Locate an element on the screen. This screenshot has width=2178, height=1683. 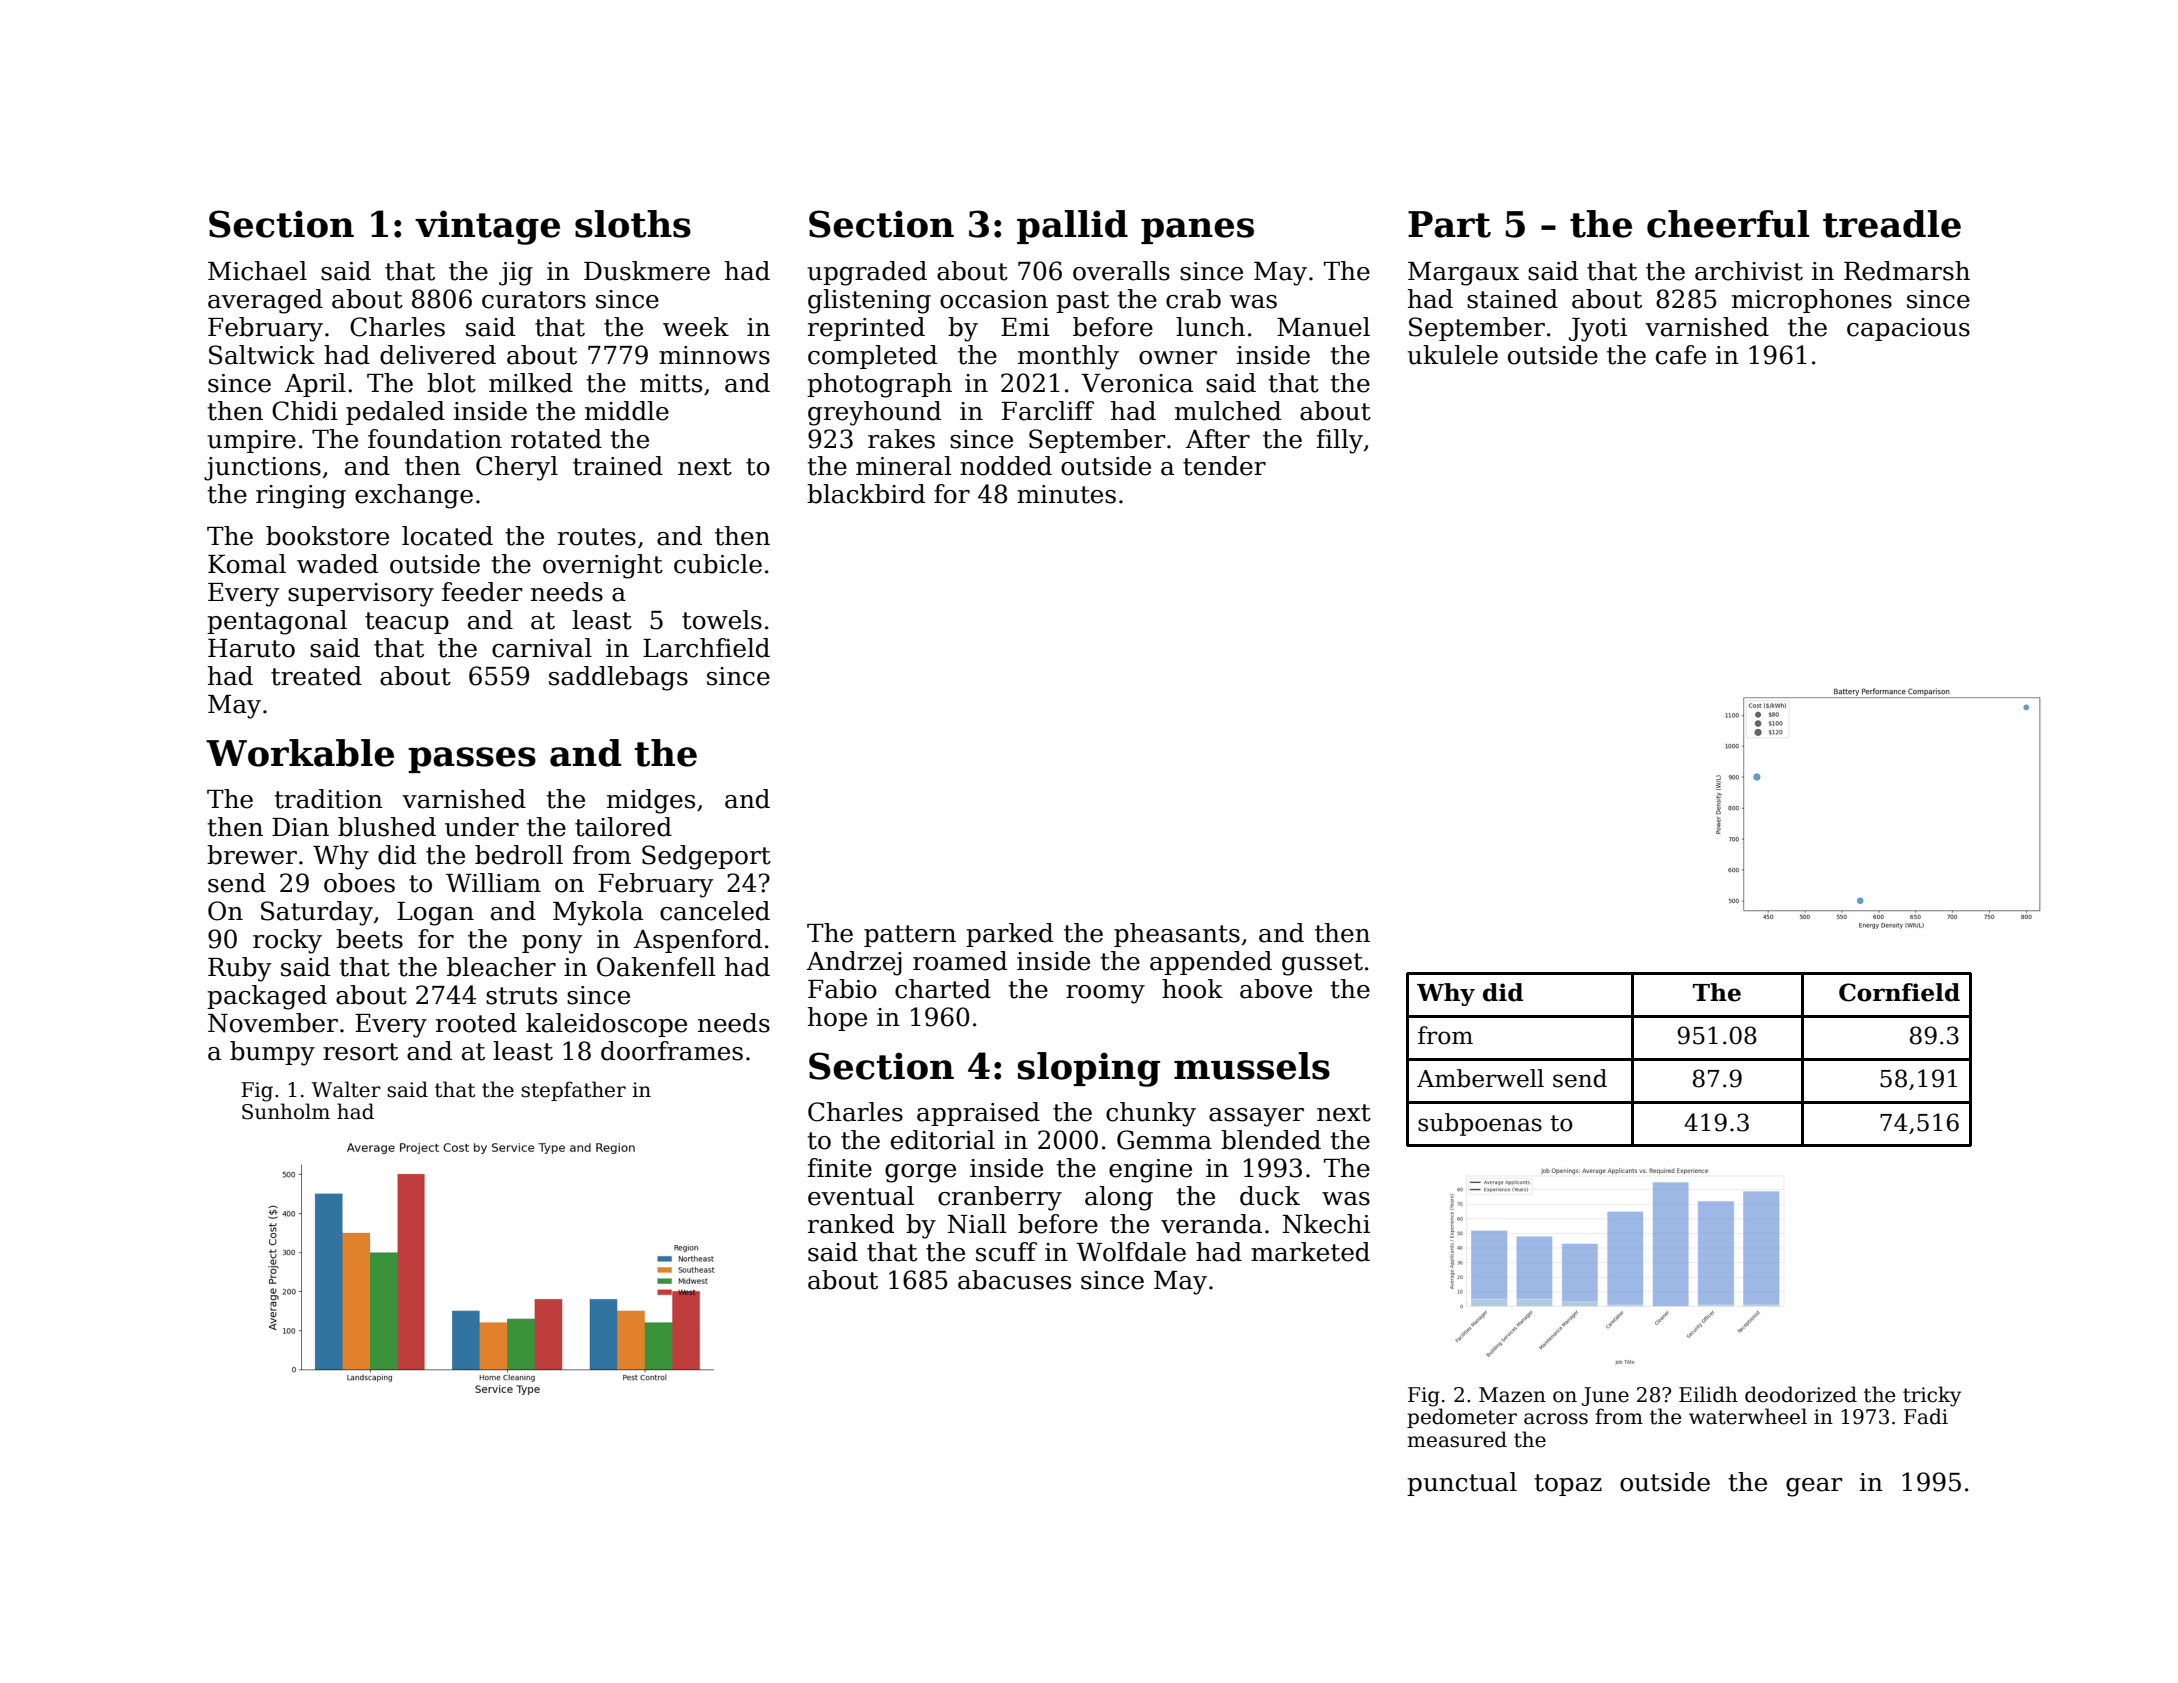
minutes is located at coordinates (1066, 494).
